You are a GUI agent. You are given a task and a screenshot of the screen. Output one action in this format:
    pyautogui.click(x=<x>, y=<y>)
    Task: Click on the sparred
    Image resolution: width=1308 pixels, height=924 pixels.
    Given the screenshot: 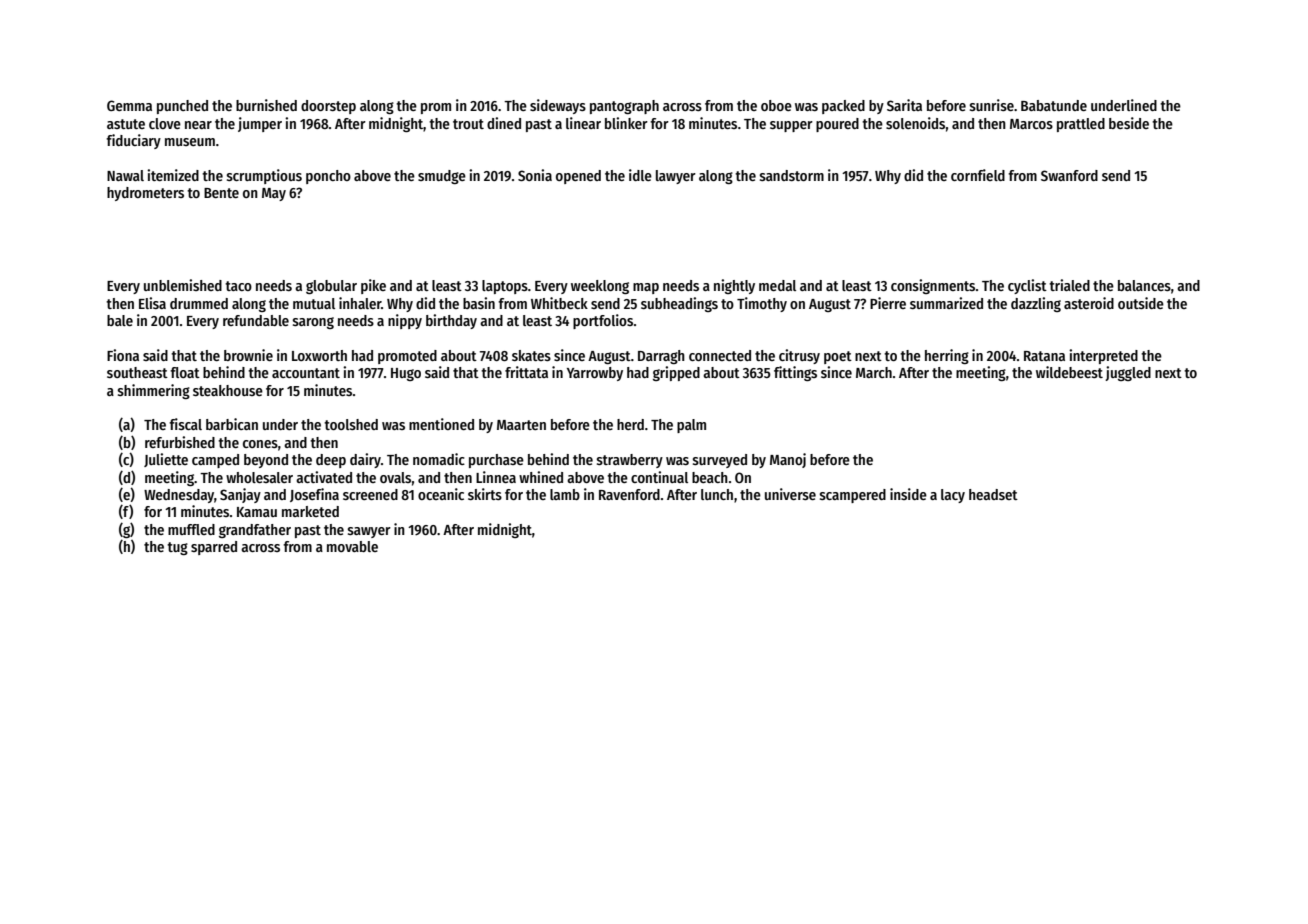 What is the action you would take?
    pyautogui.click(x=214, y=548)
